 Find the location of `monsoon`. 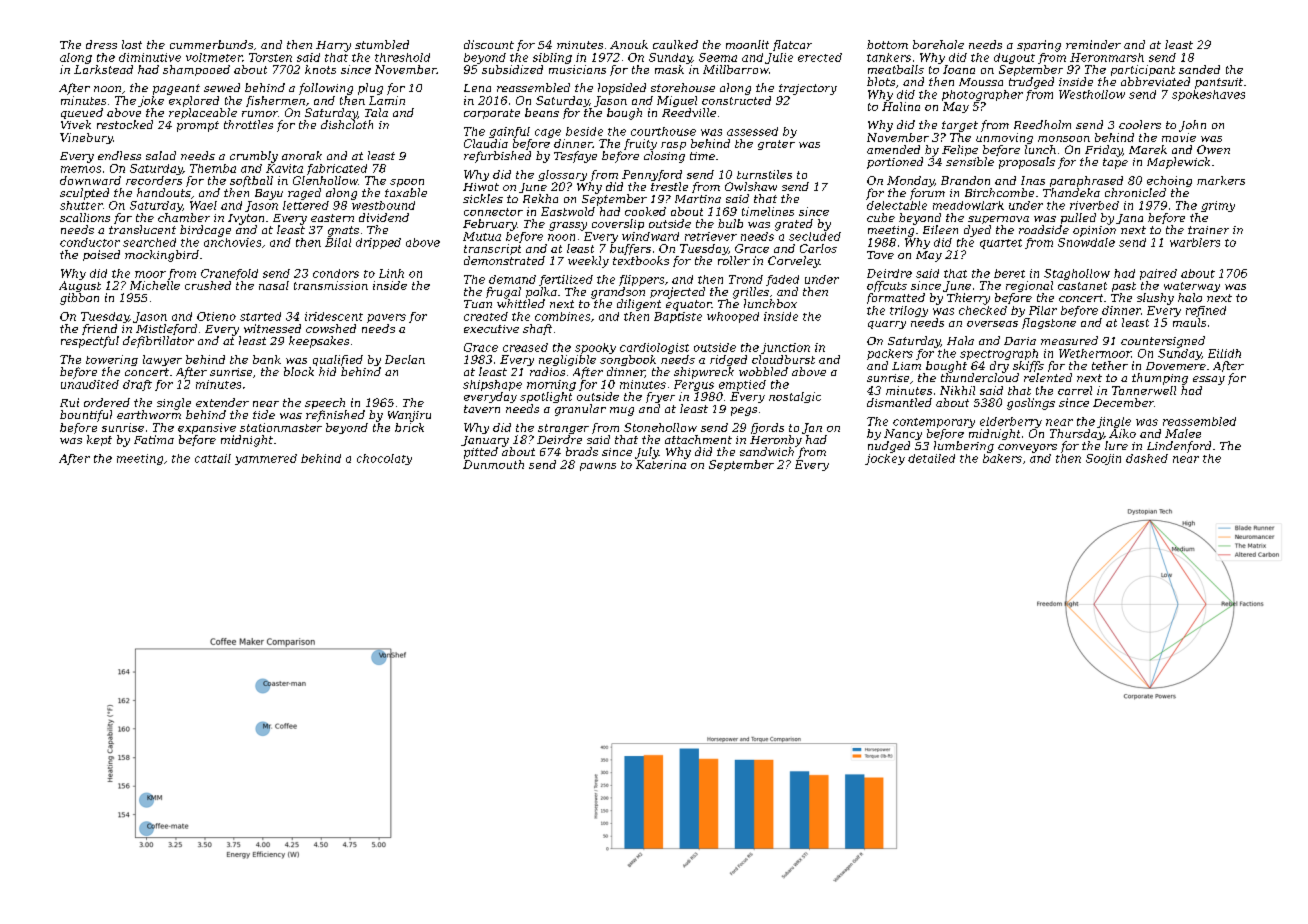

monsoon is located at coordinates (1064, 139).
